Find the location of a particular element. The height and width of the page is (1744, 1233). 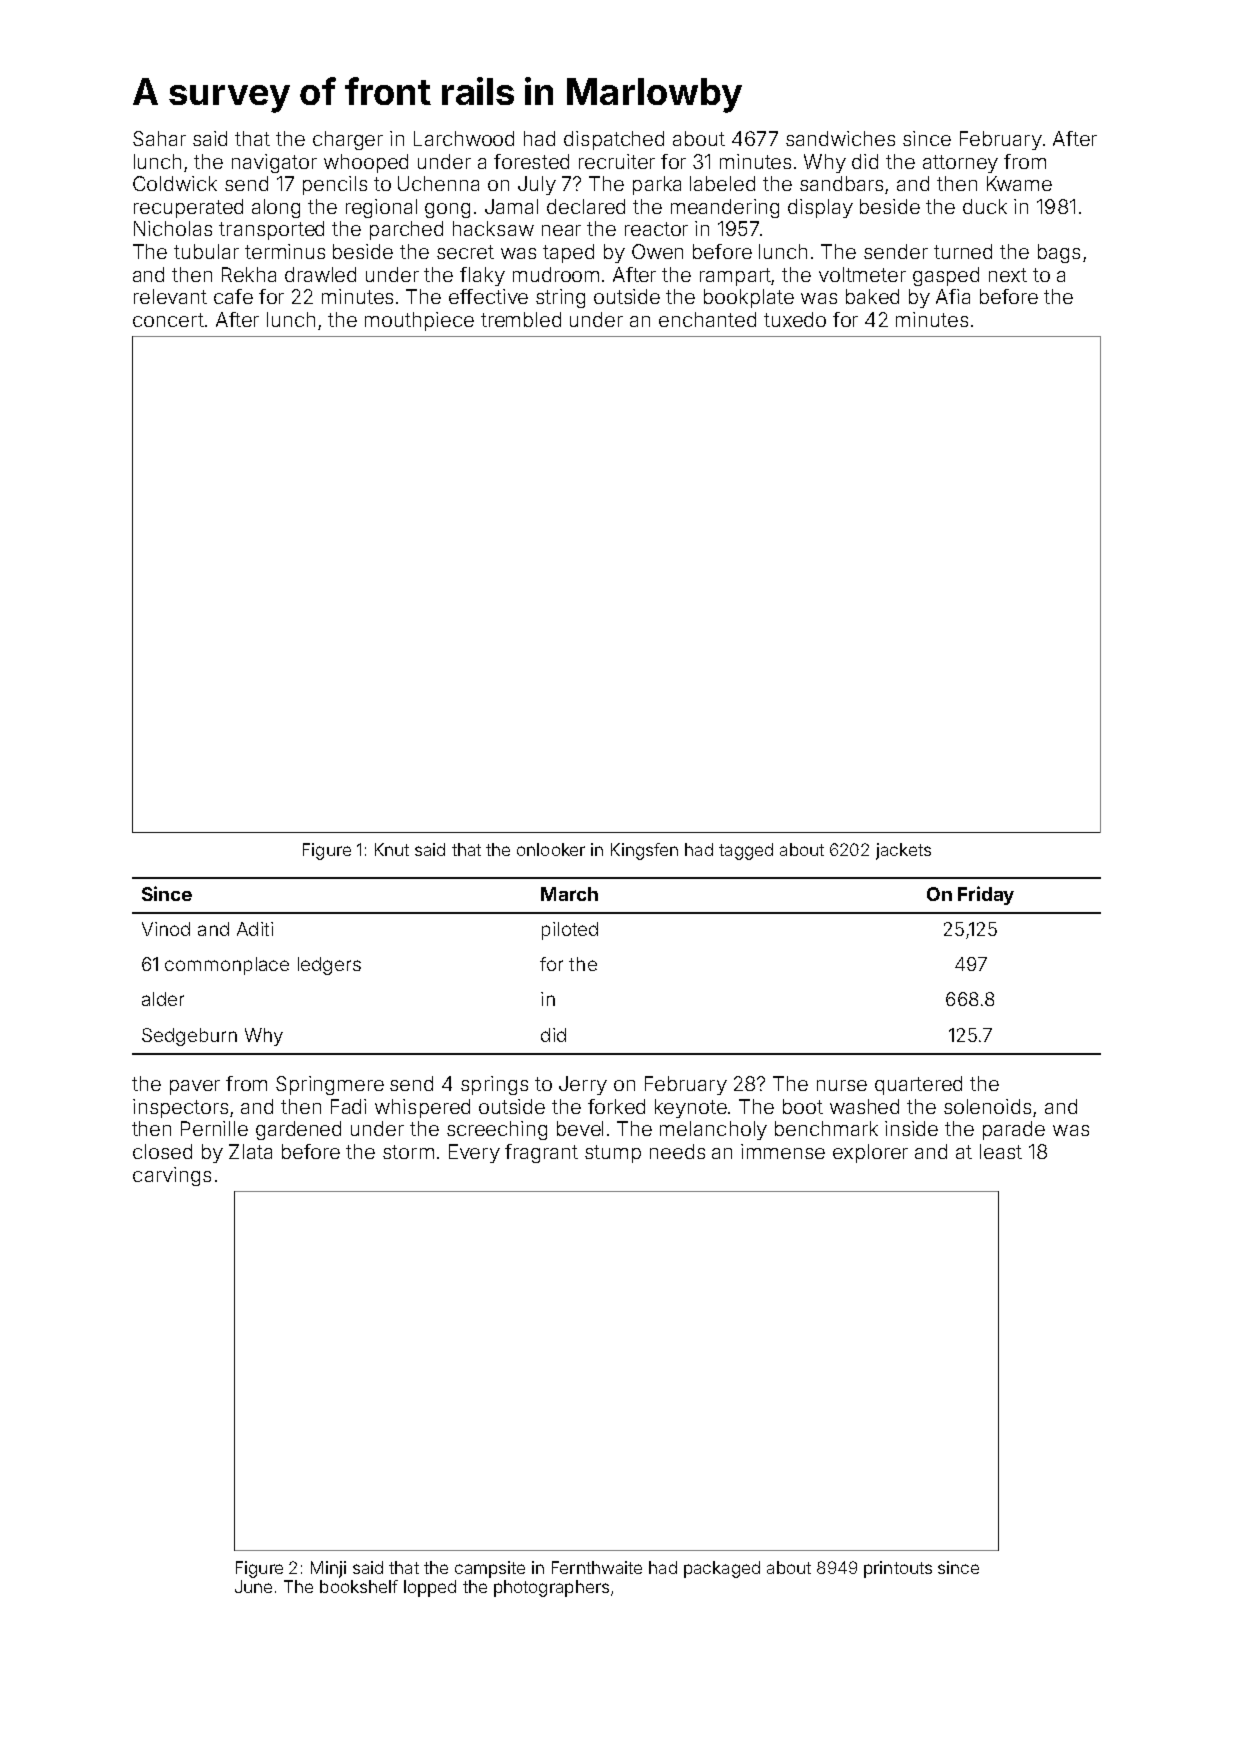

lopped is located at coordinates (430, 1588).
